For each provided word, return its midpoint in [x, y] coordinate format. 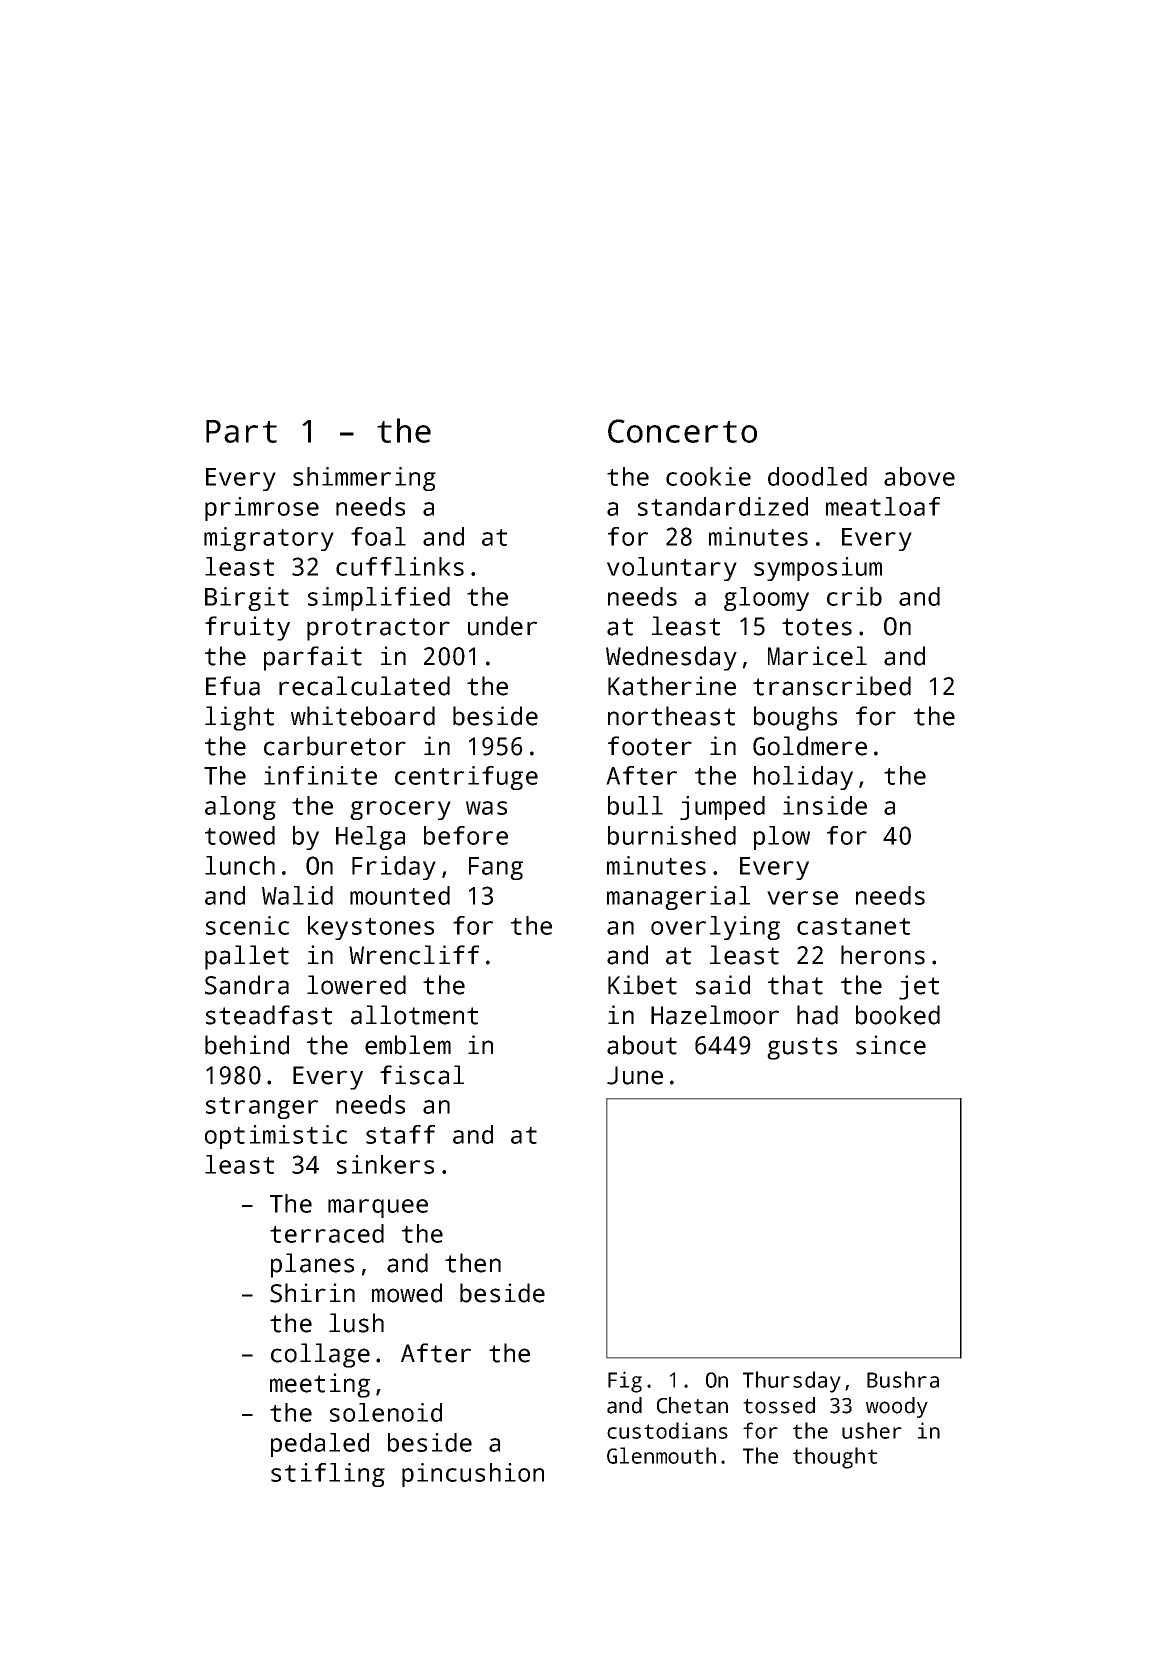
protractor [378, 629]
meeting [320, 1385]
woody [897, 1407]
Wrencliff [414, 955]
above [919, 476]
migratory [269, 539]
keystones [371, 928]
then [473, 1263]
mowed [407, 1293]
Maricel [817, 656]
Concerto [682, 431]
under [502, 626]
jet [919, 987]
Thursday [792, 1382]
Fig [625, 1382]
